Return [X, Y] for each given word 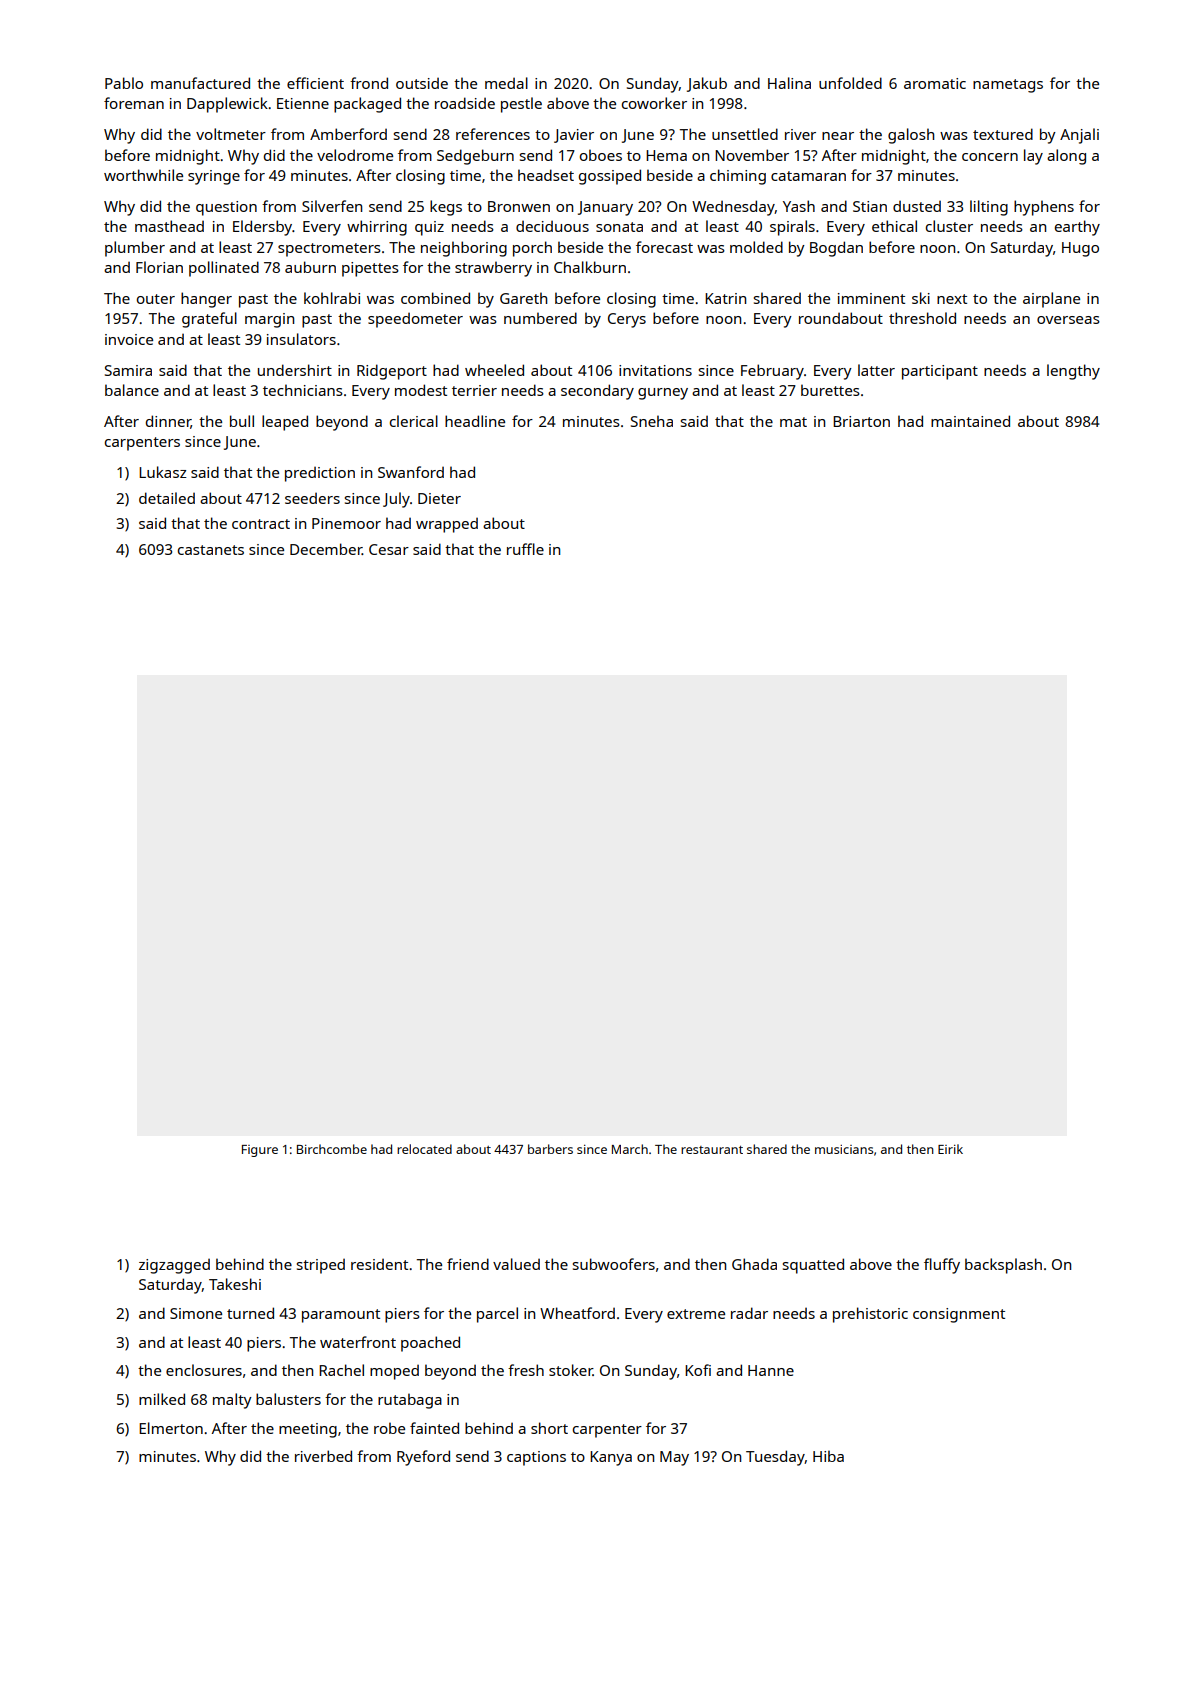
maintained [970, 421]
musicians [844, 1149]
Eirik [950, 1149]
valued [516, 1264]
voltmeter [231, 134]
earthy [1077, 228]
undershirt [295, 370]
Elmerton [171, 1428]
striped [321, 1266]
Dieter [439, 498]
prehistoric [870, 1315]
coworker [654, 103]
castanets [211, 550]
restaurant [712, 1150]
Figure [260, 1151]
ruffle [525, 549]
